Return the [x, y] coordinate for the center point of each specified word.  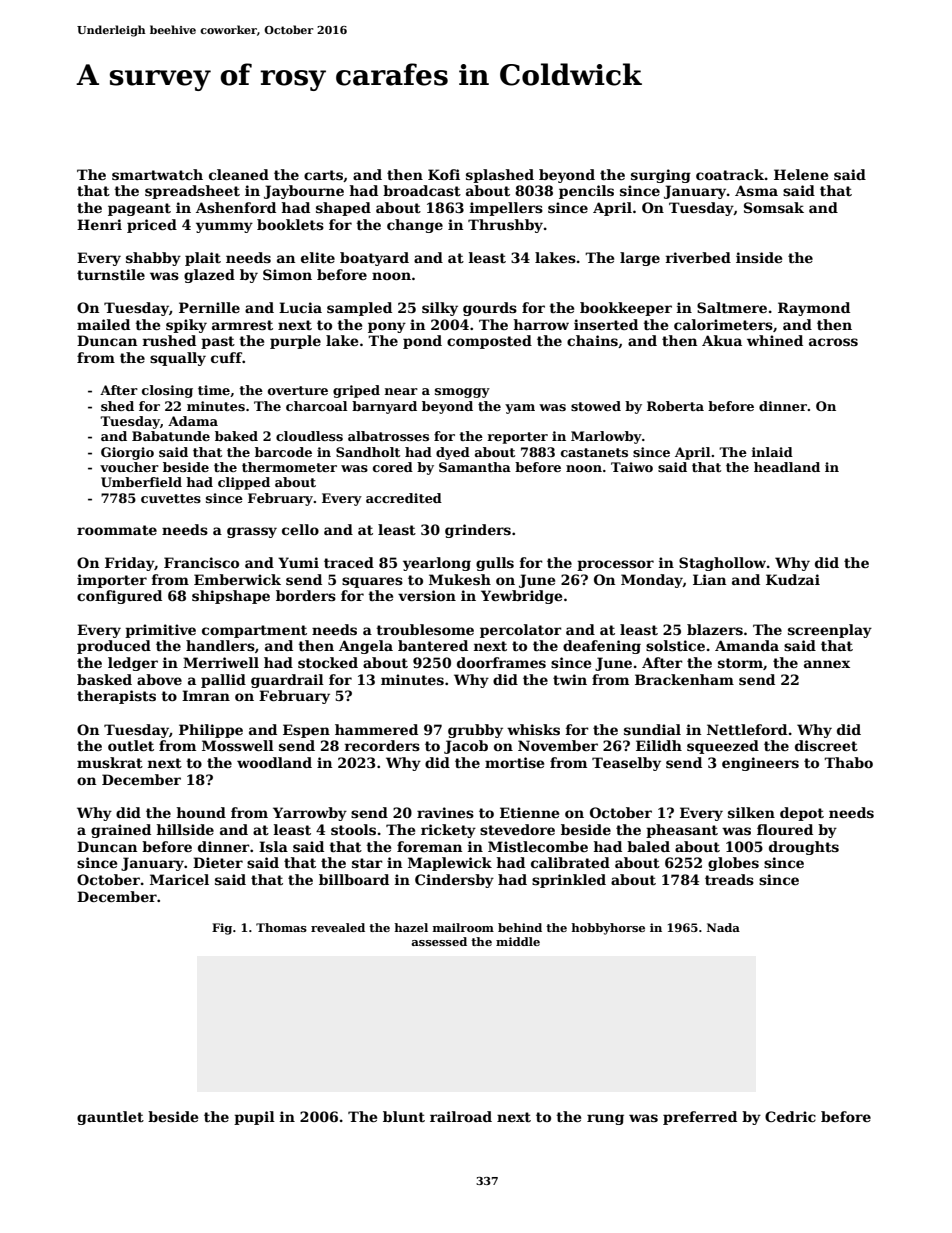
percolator [521, 631]
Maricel [179, 879]
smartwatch [157, 174]
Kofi [444, 174]
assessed [439, 941]
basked [104, 679]
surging [661, 176]
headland [787, 467]
